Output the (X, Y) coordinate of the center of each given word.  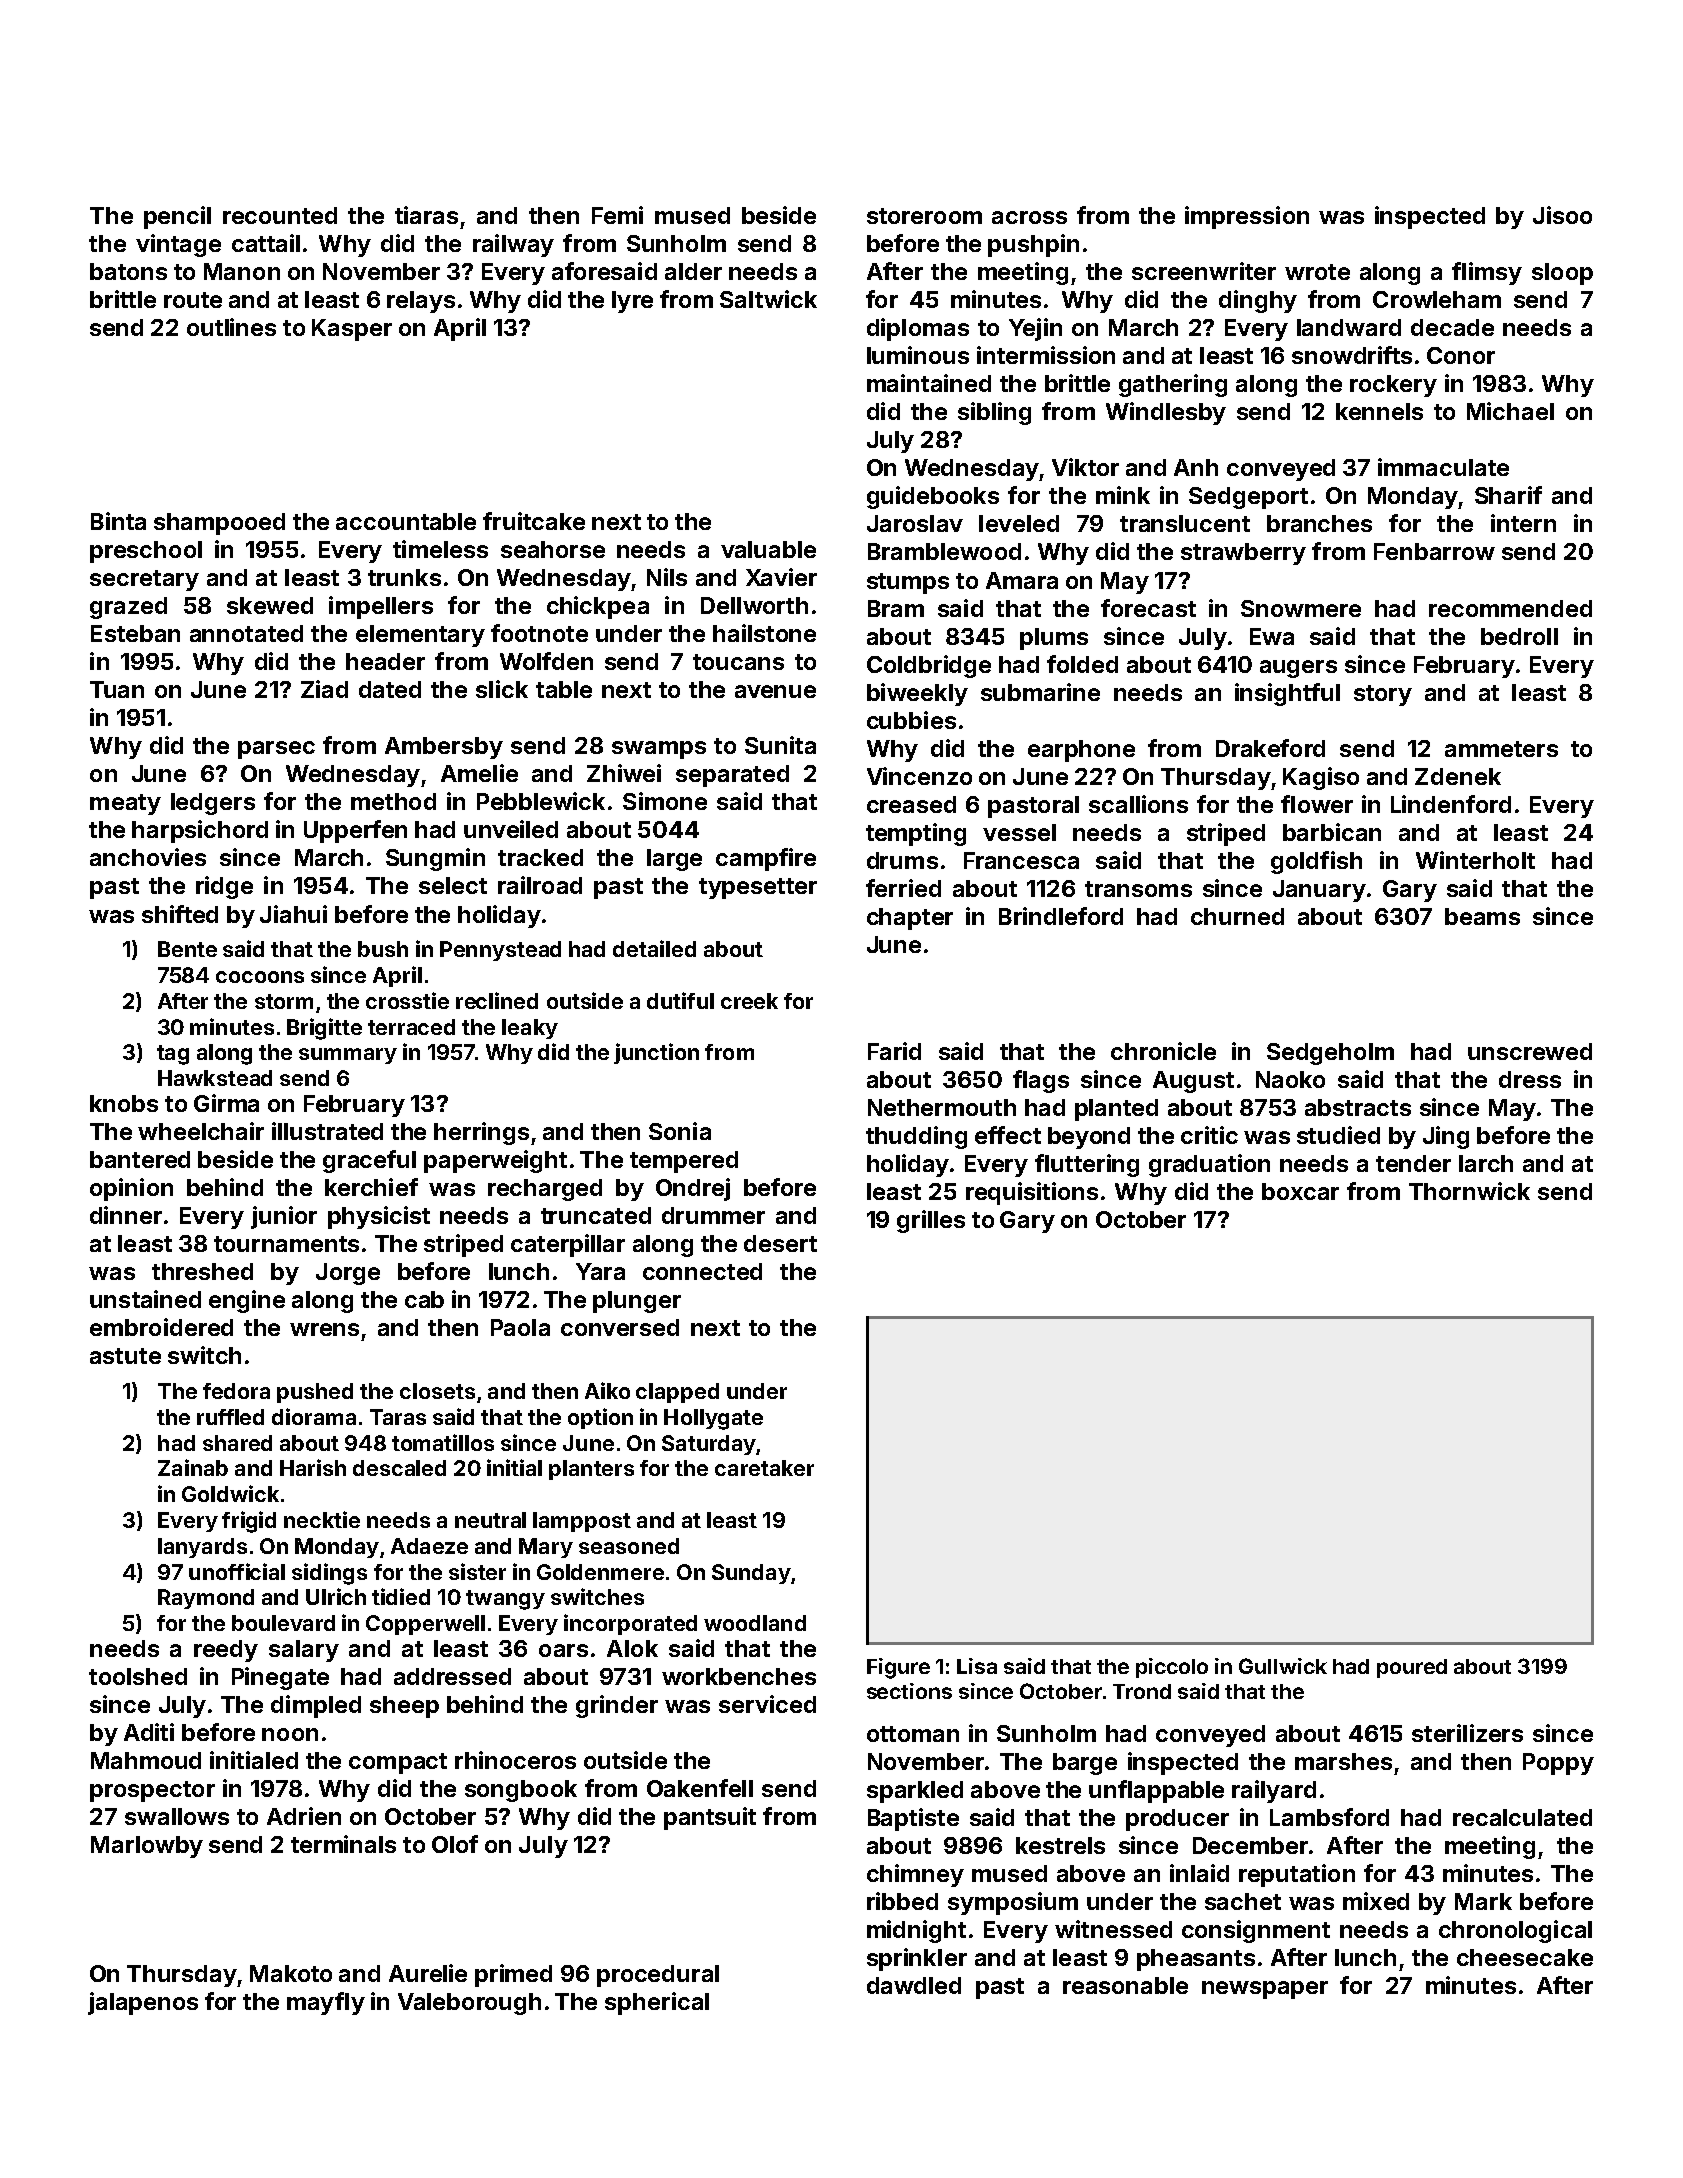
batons (128, 271)
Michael (1510, 411)
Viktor (1085, 467)
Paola (520, 1327)
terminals (343, 1844)
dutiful (680, 1000)
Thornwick (1469, 1191)
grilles (931, 1221)
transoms (1138, 889)
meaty (125, 804)
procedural (658, 1976)
